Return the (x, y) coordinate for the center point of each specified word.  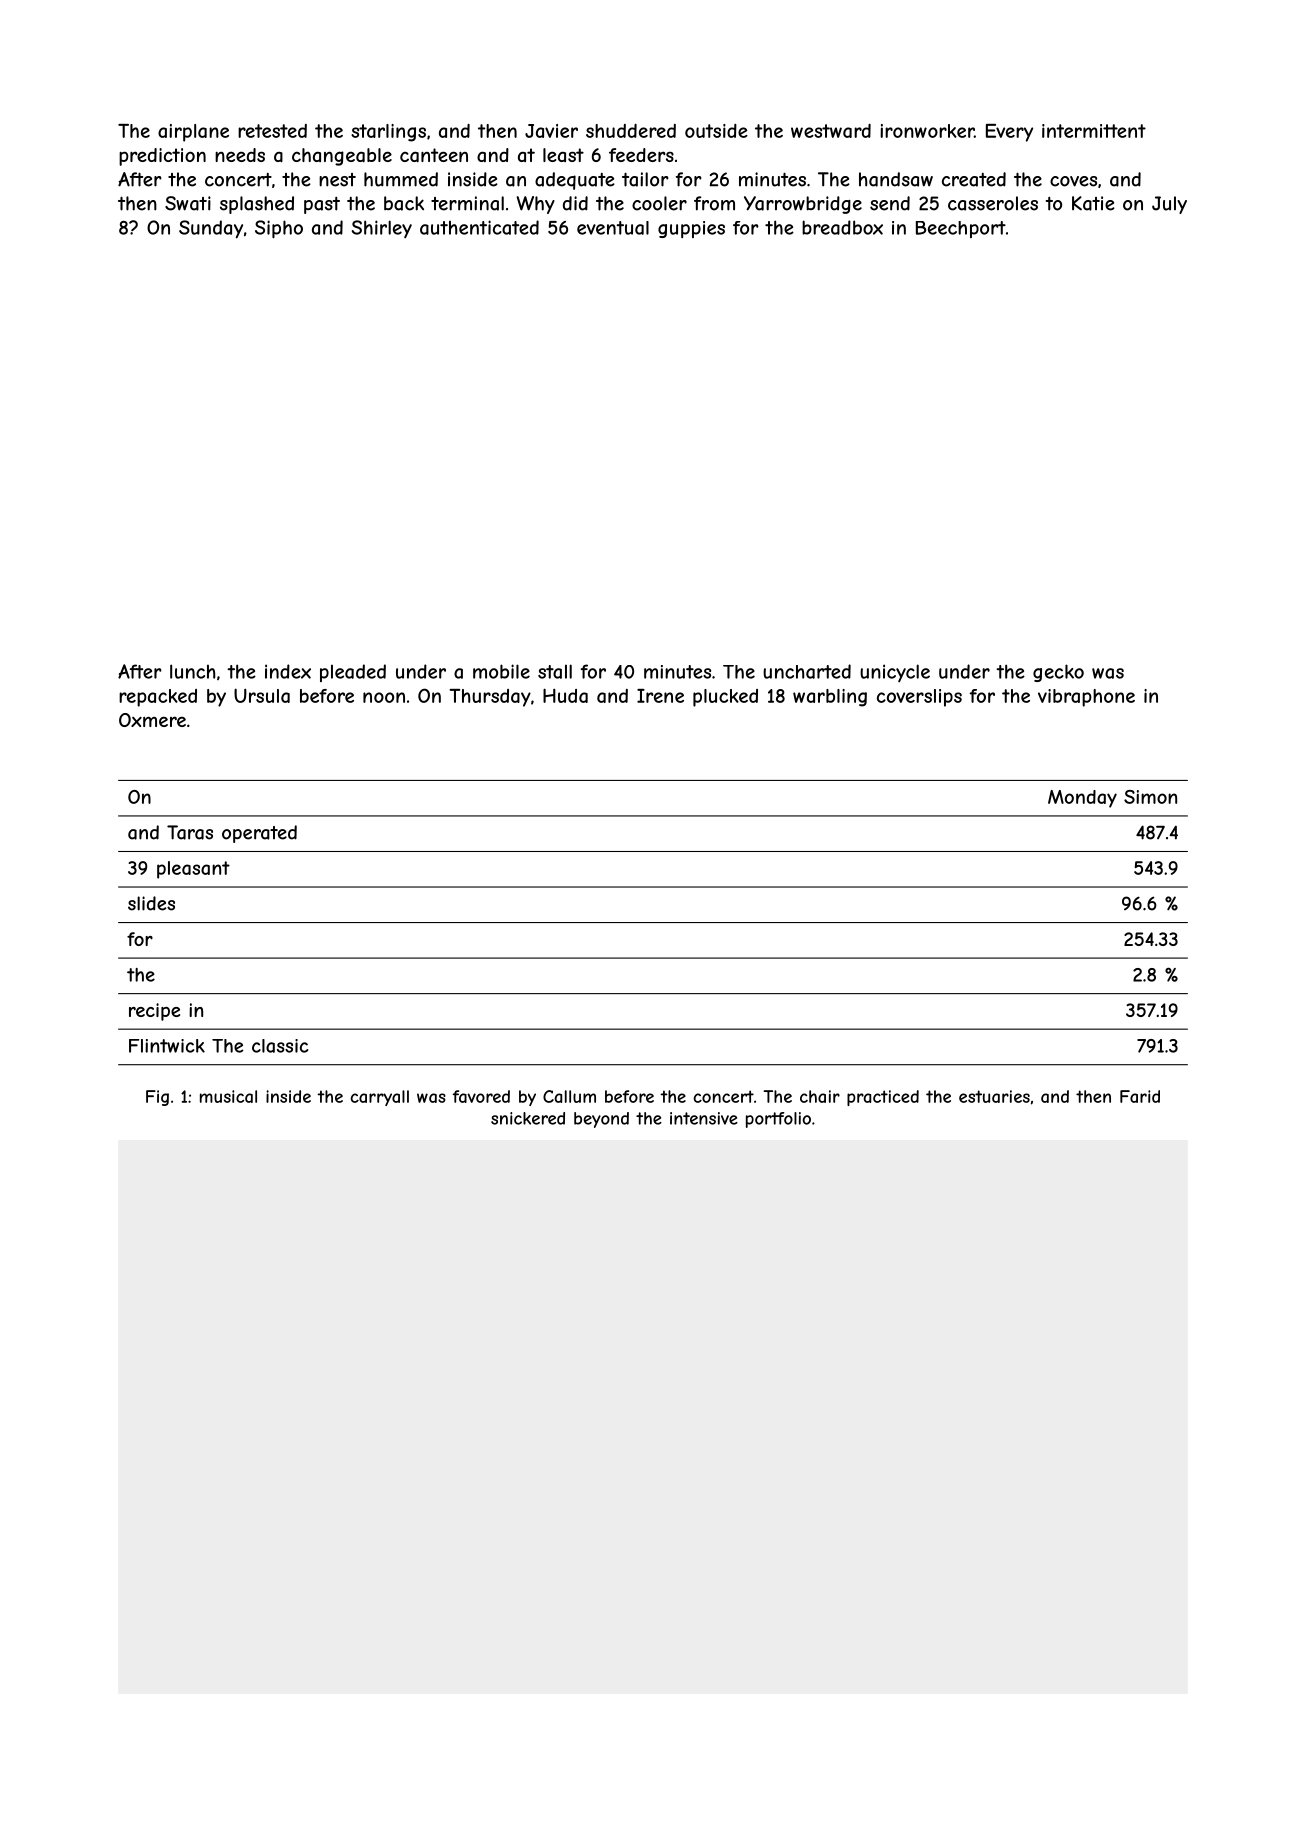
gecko (1058, 673)
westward (831, 131)
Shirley (382, 229)
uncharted (807, 671)
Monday (1082, 799)
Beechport (961, 229)
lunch (192, 671)
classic (280, 1046)
